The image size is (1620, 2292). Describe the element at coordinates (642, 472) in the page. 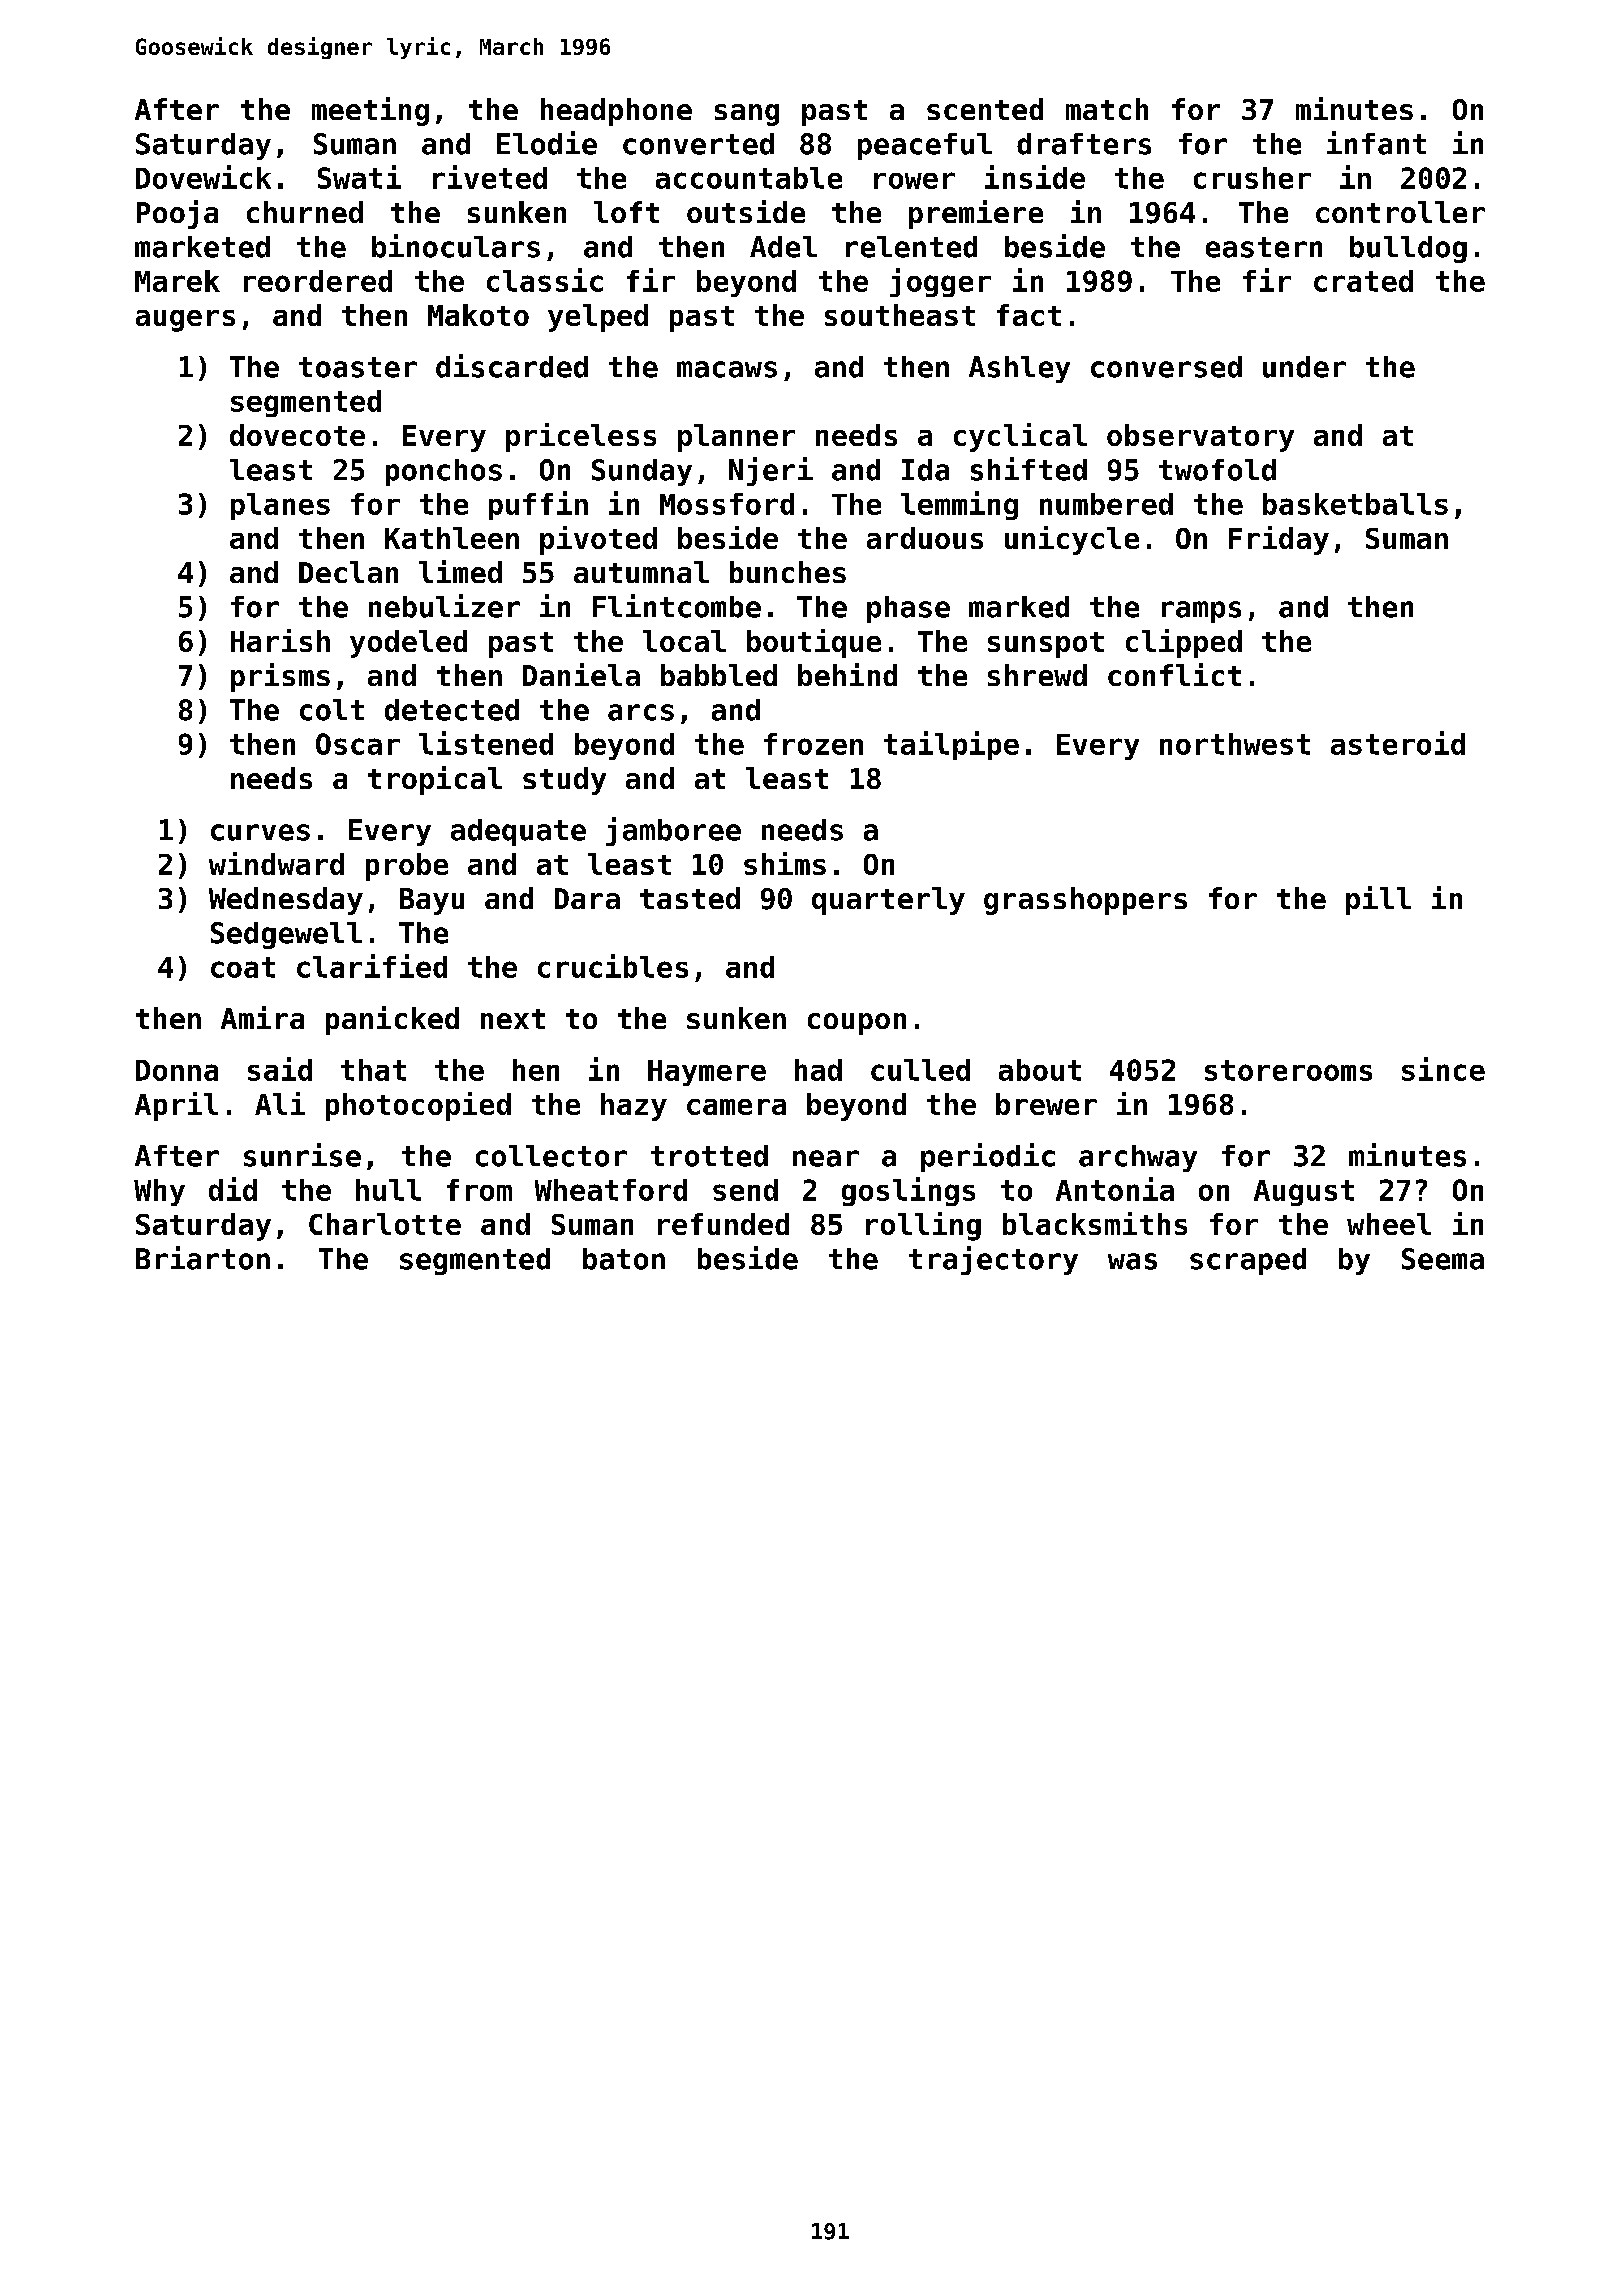

I see `Sunday` at that location.
